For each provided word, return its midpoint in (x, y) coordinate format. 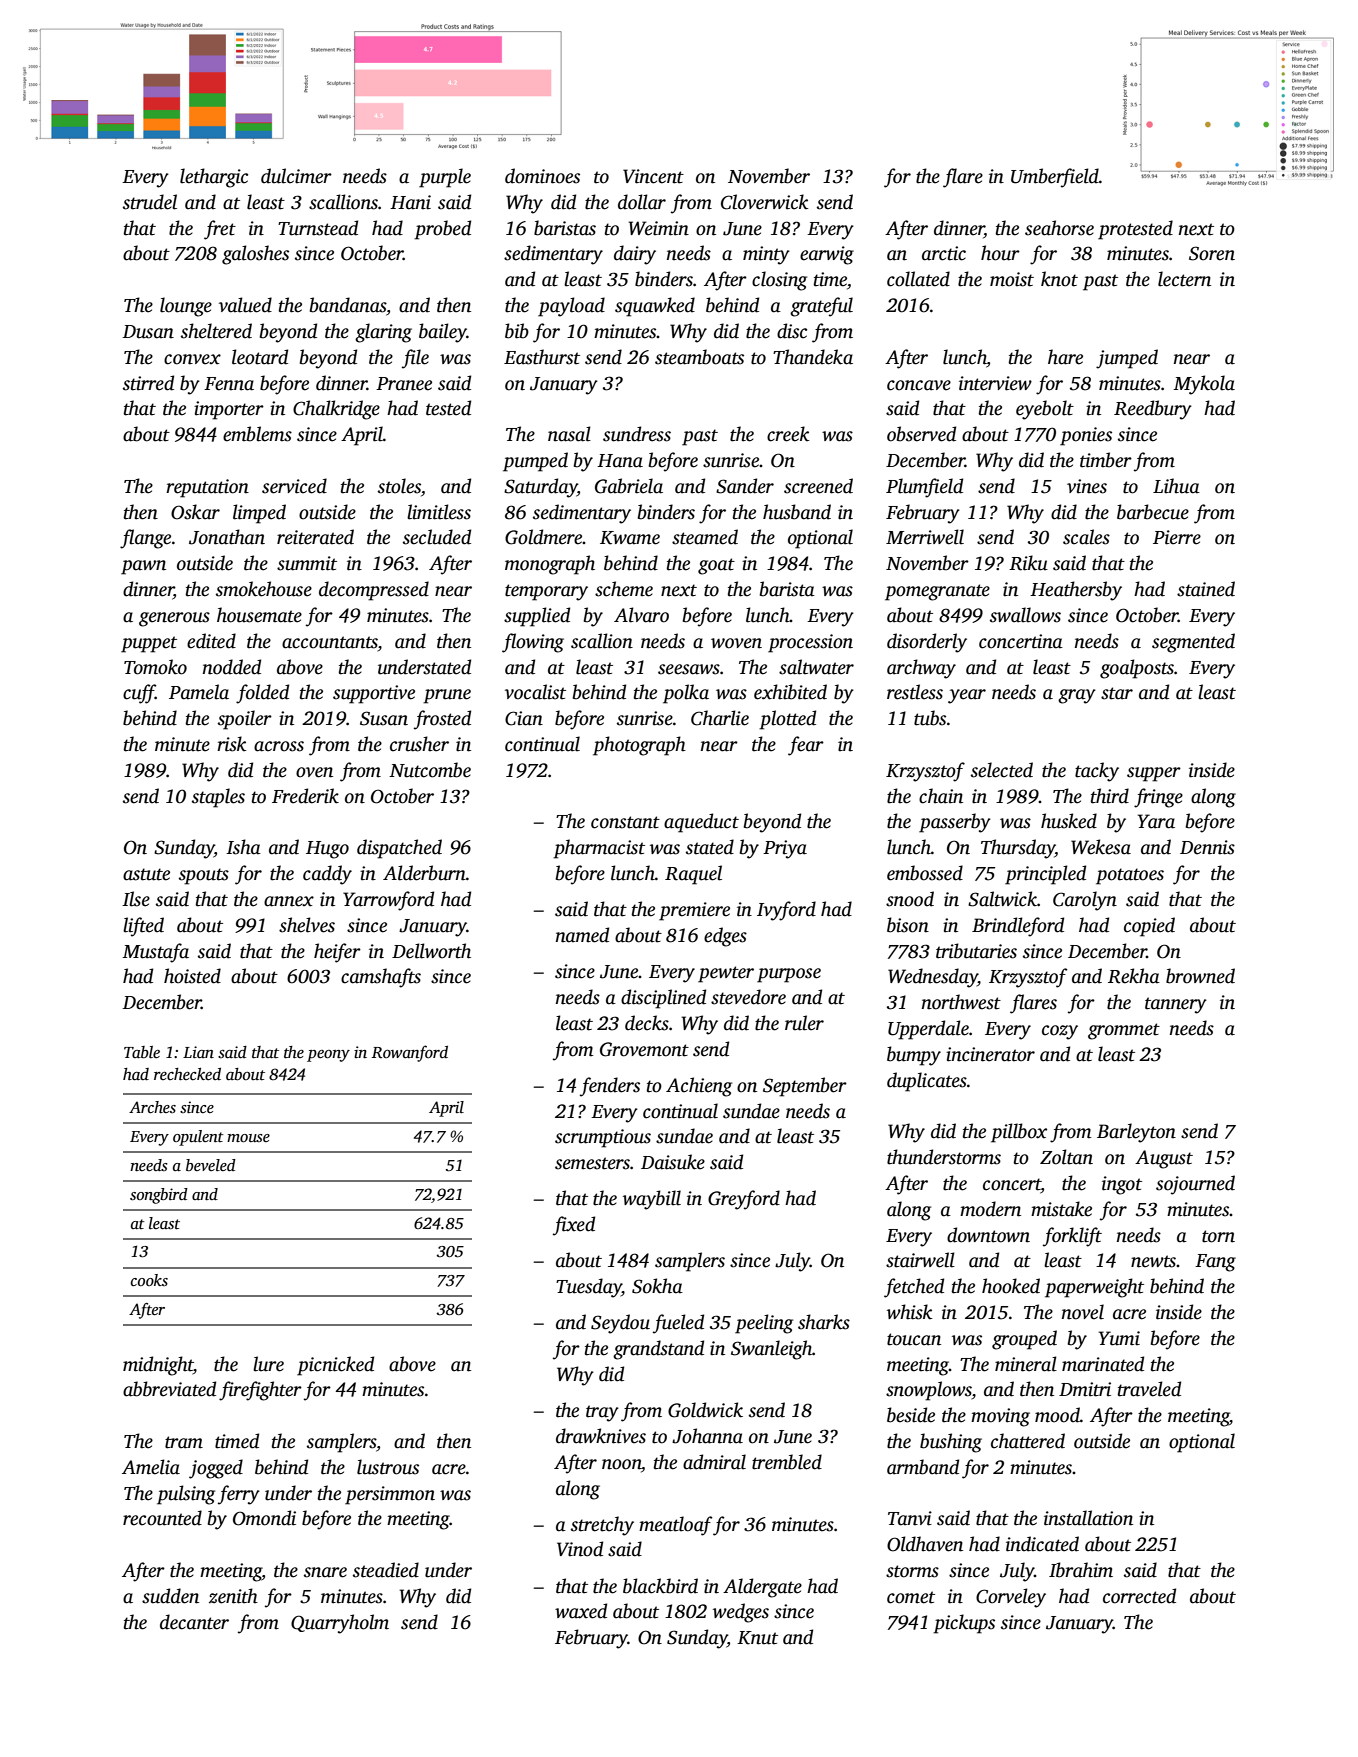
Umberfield (1055, 178)
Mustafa (155, 953)
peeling (764, 1324)
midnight (158, 1366)
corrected (1139, 1596)
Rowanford (410, 1053)
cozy (1060, 1032)
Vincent (653, 176)
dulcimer (296, 176)
